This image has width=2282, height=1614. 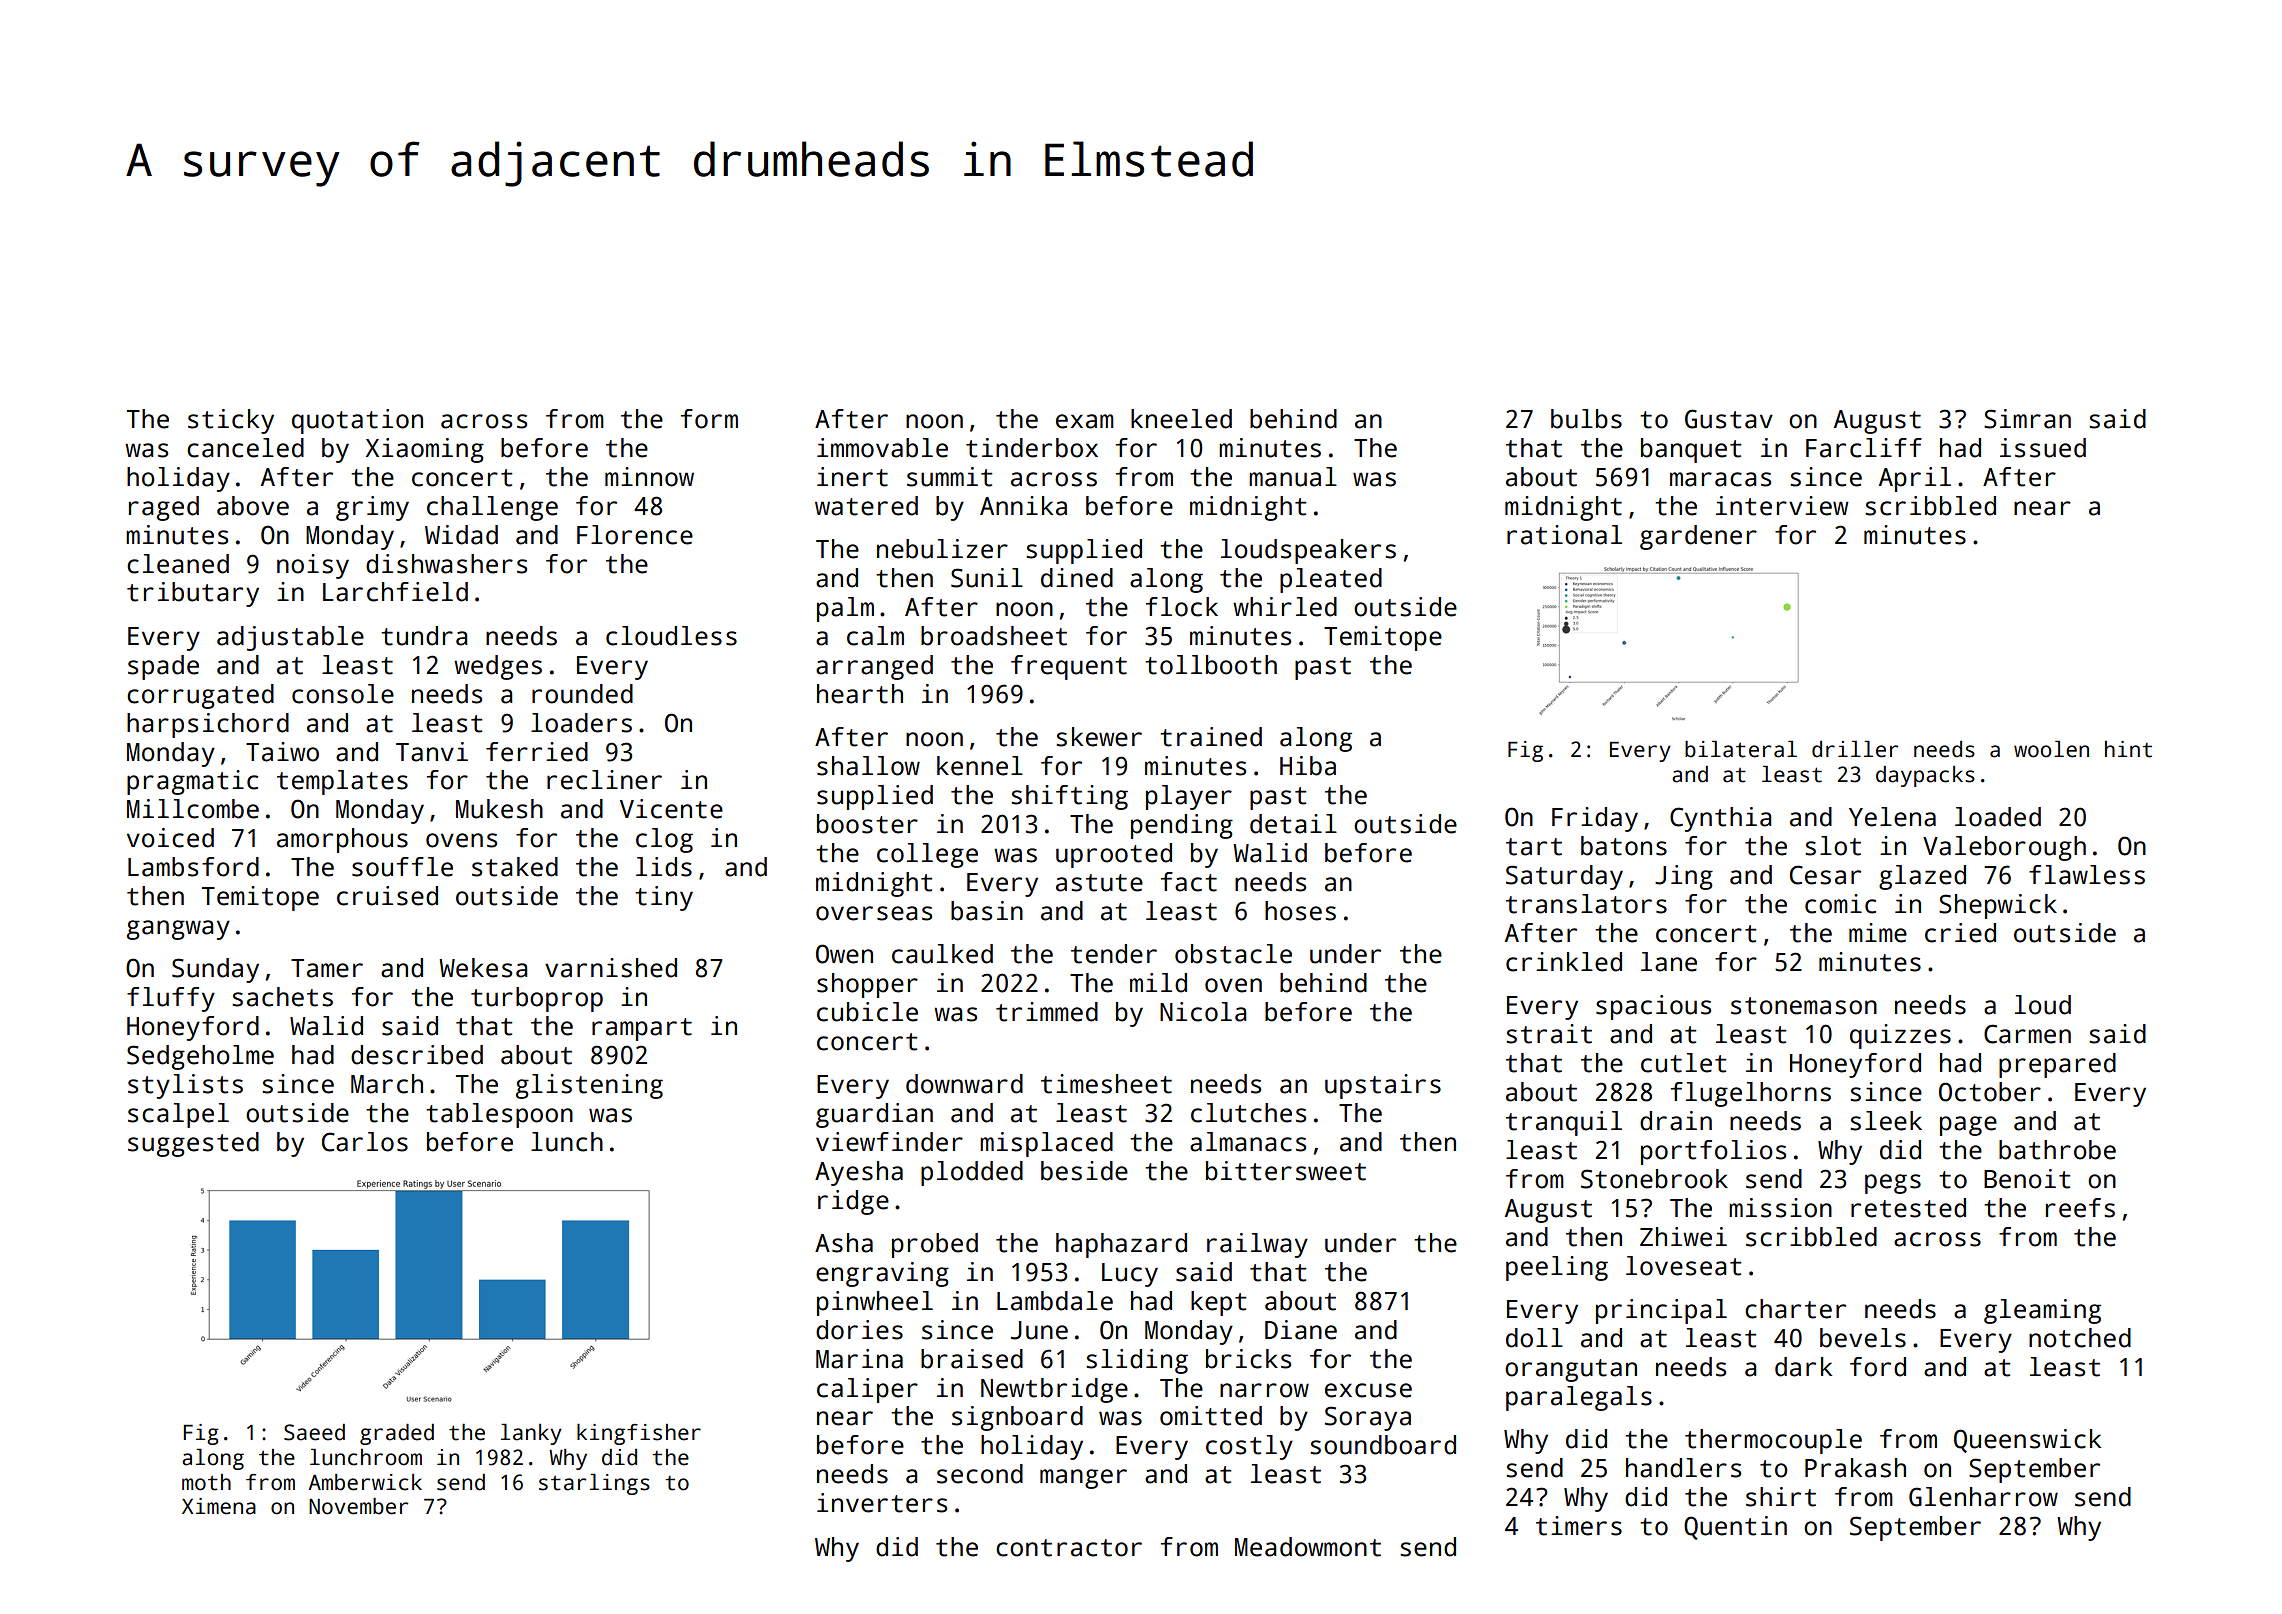 What do you see at coordinates (219, 1506) in the image?
I see `Ximena` at bounding box center [219, 1506].
